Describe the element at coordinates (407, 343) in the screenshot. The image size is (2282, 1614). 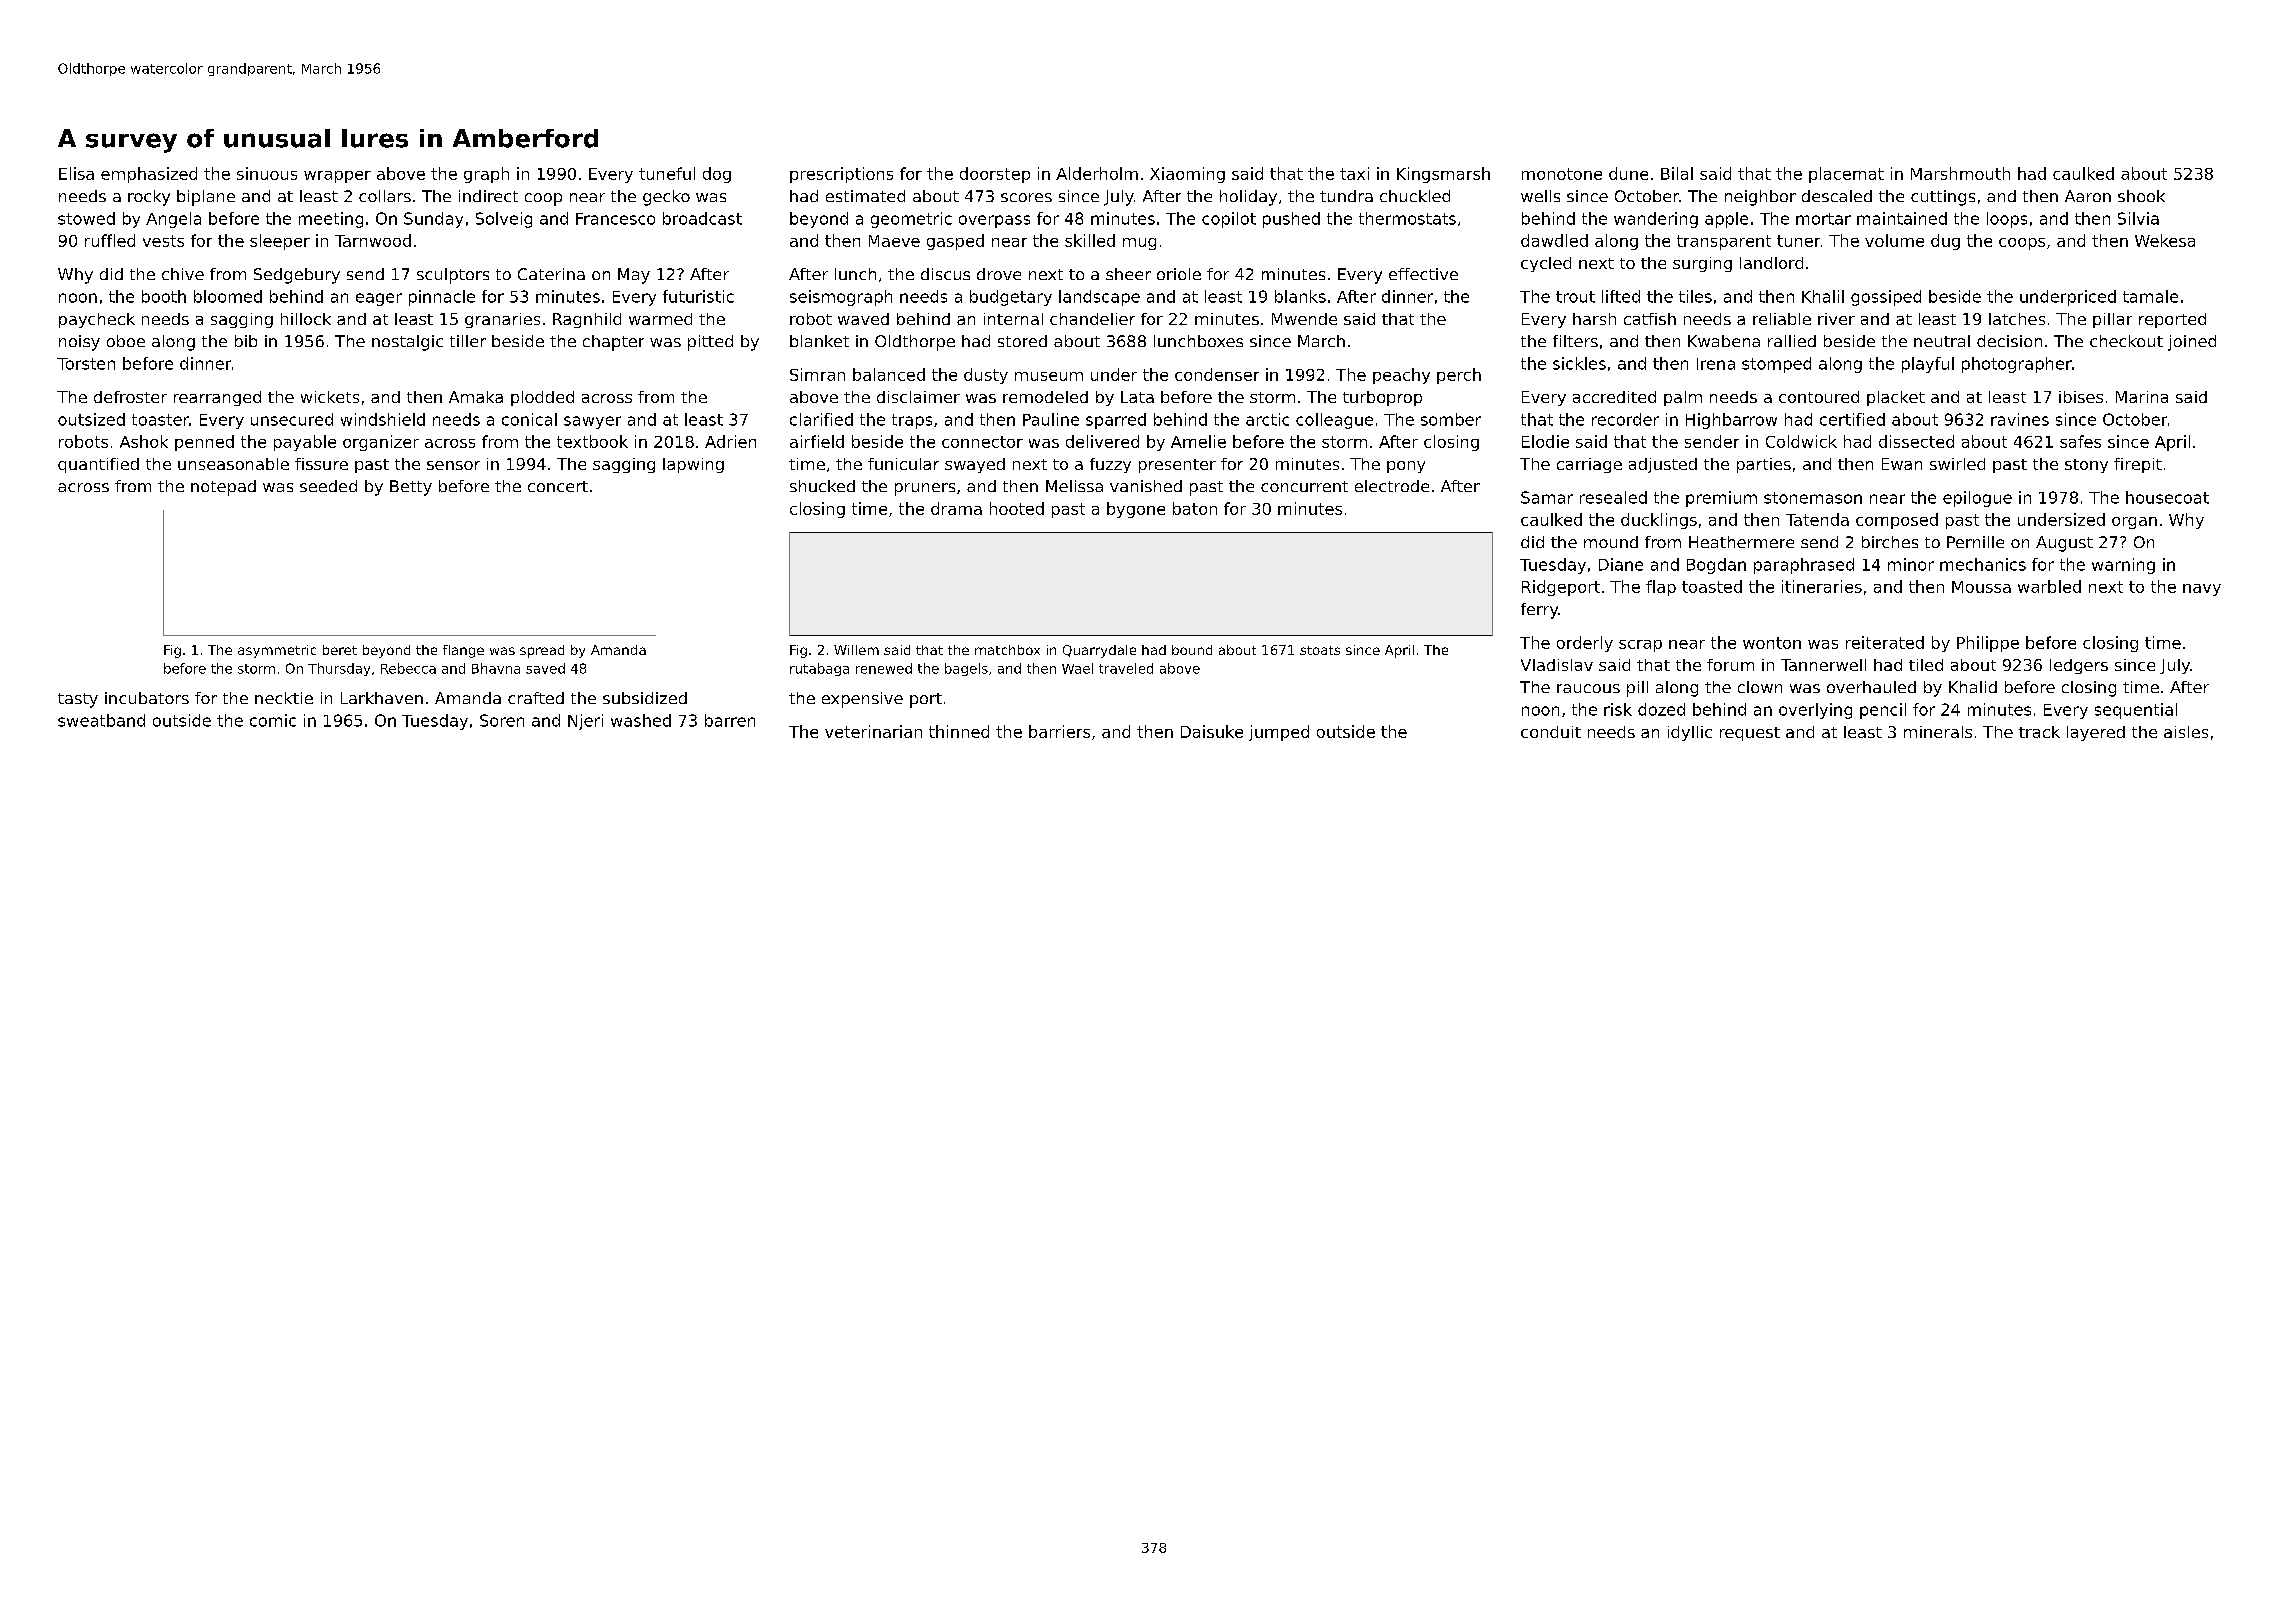
I see `nostalgic` at that location.
